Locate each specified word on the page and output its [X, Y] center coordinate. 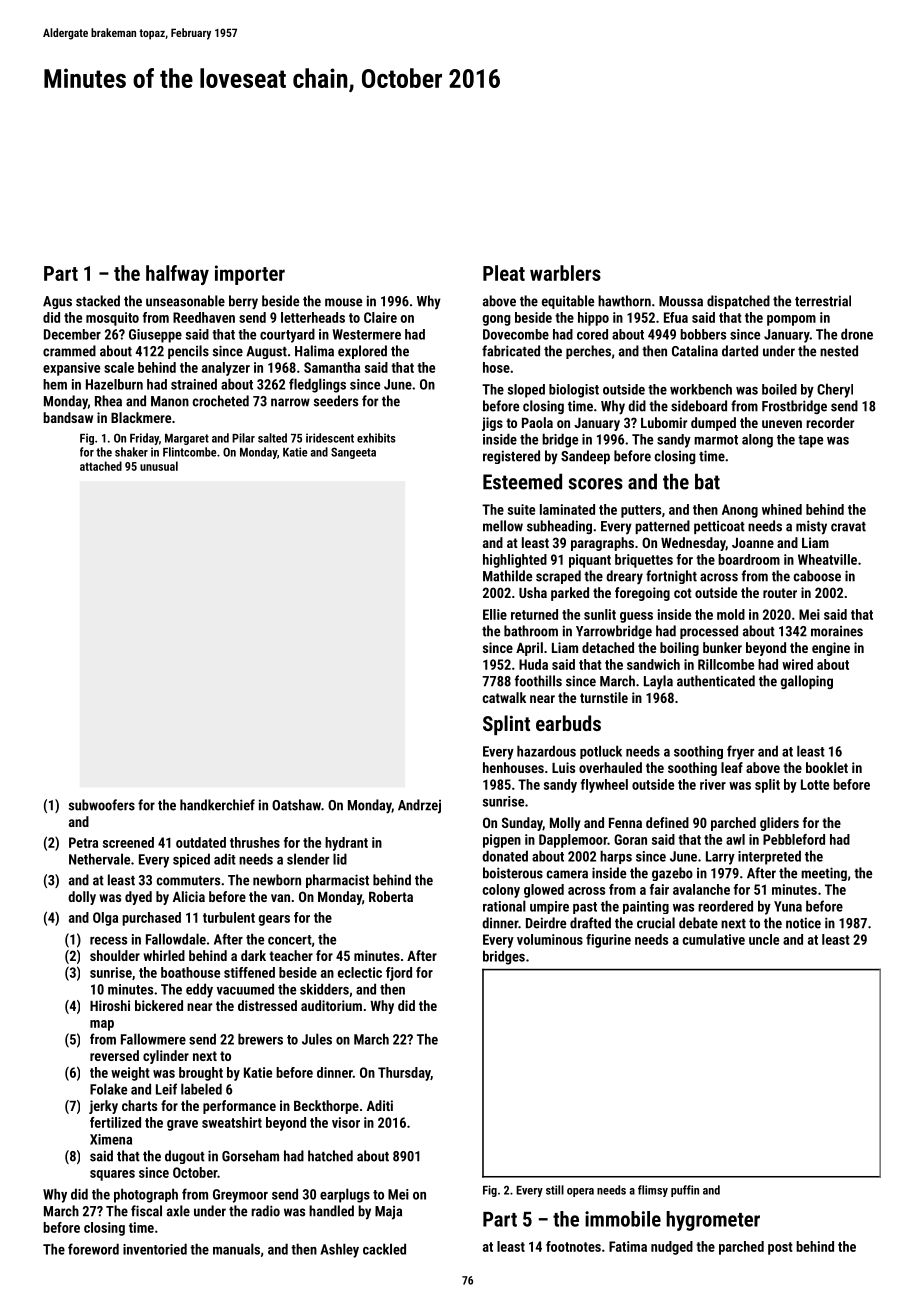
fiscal [146, 1211]
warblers [565, 273]
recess [108, 941]
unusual [159, 466]
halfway [177, 275]
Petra [83, 842]
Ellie [495, 614]
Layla [658, 682]
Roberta [391, 896]
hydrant [346, 844]
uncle [764, 939]
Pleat [504, 273]
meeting [824, 874]
